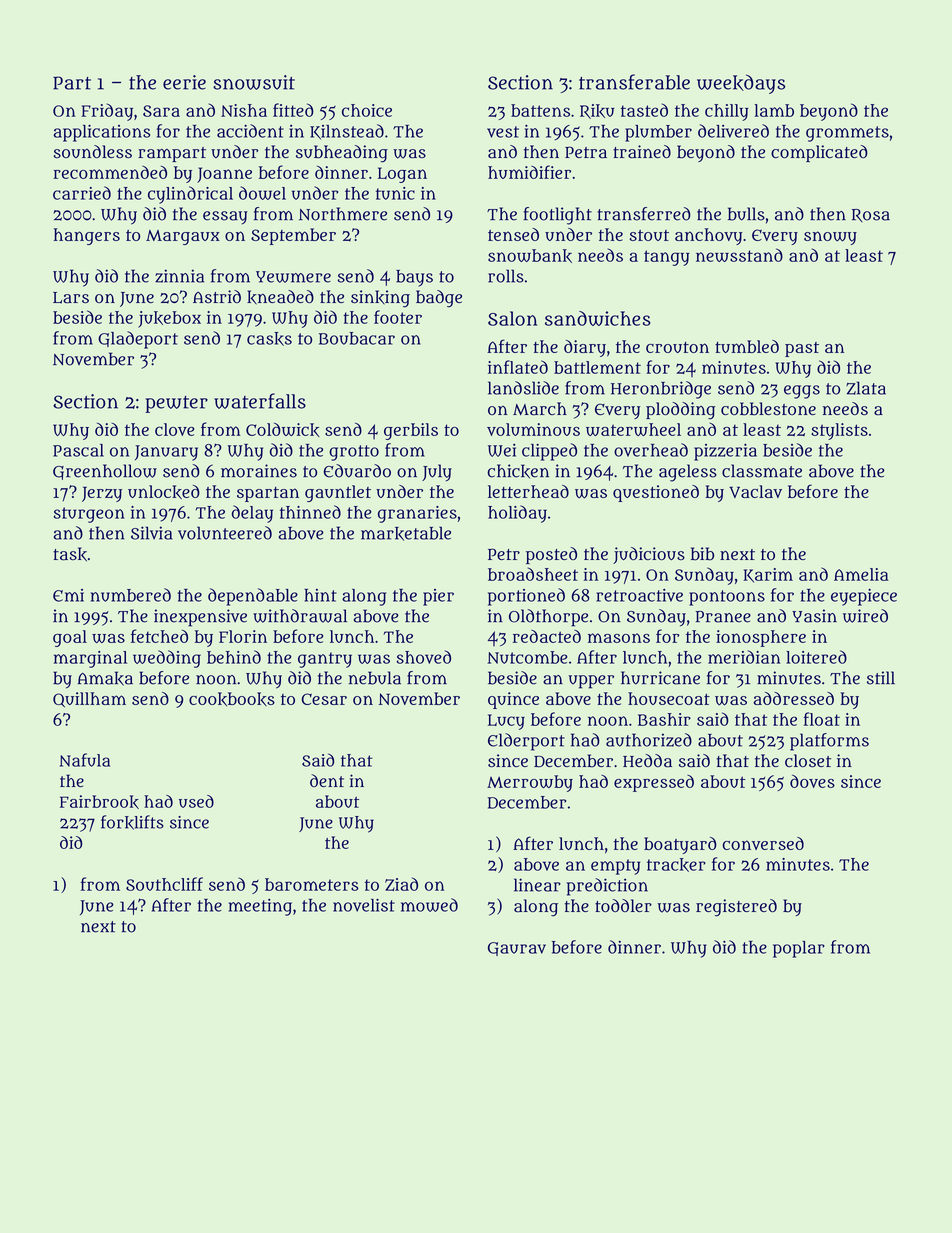  What do you see at coordinates (367, 110) in the page?
I see `choice` at bounding box center [367, 110].
